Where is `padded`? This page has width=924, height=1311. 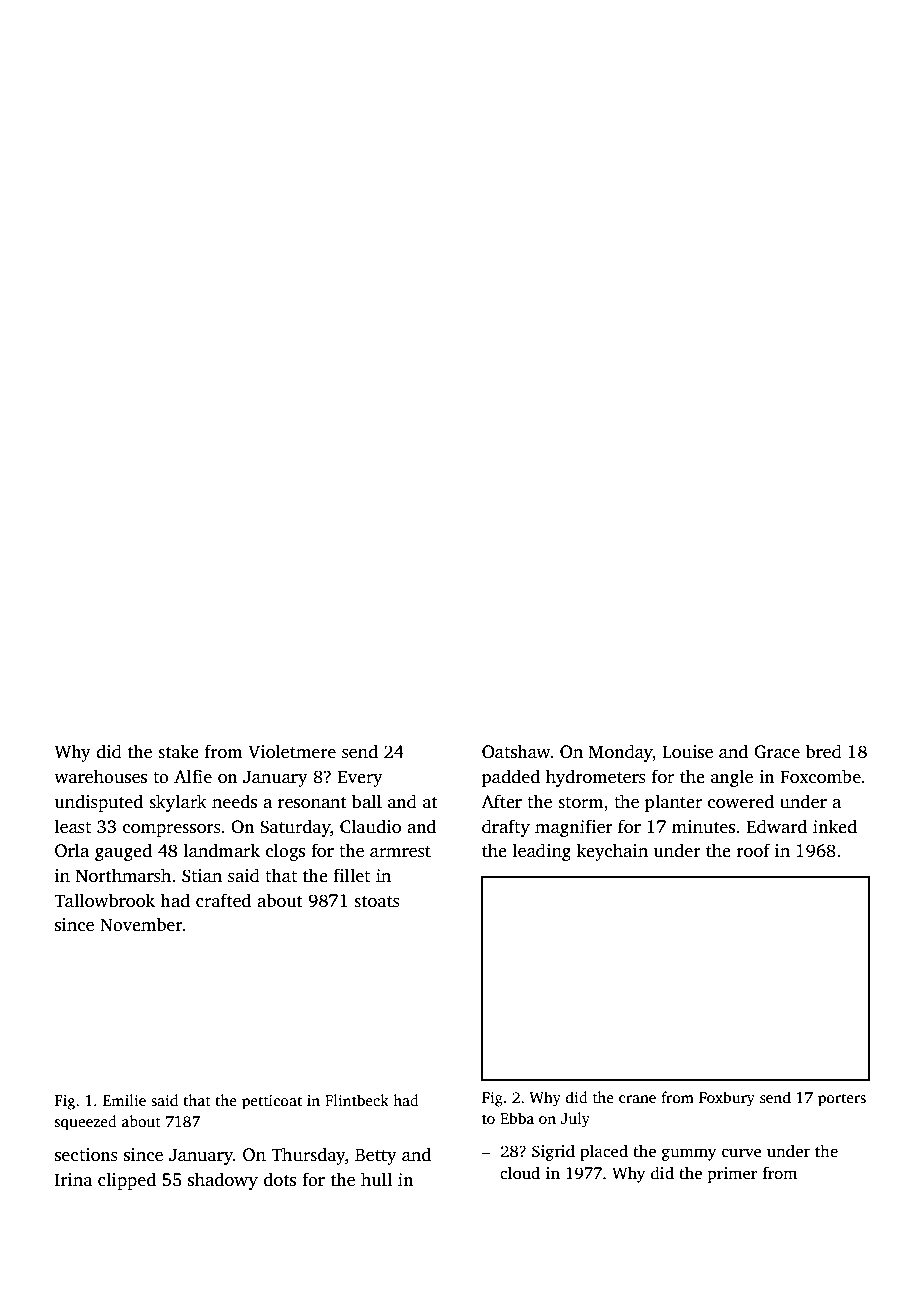 padded is located at coordinates (511, 778).
